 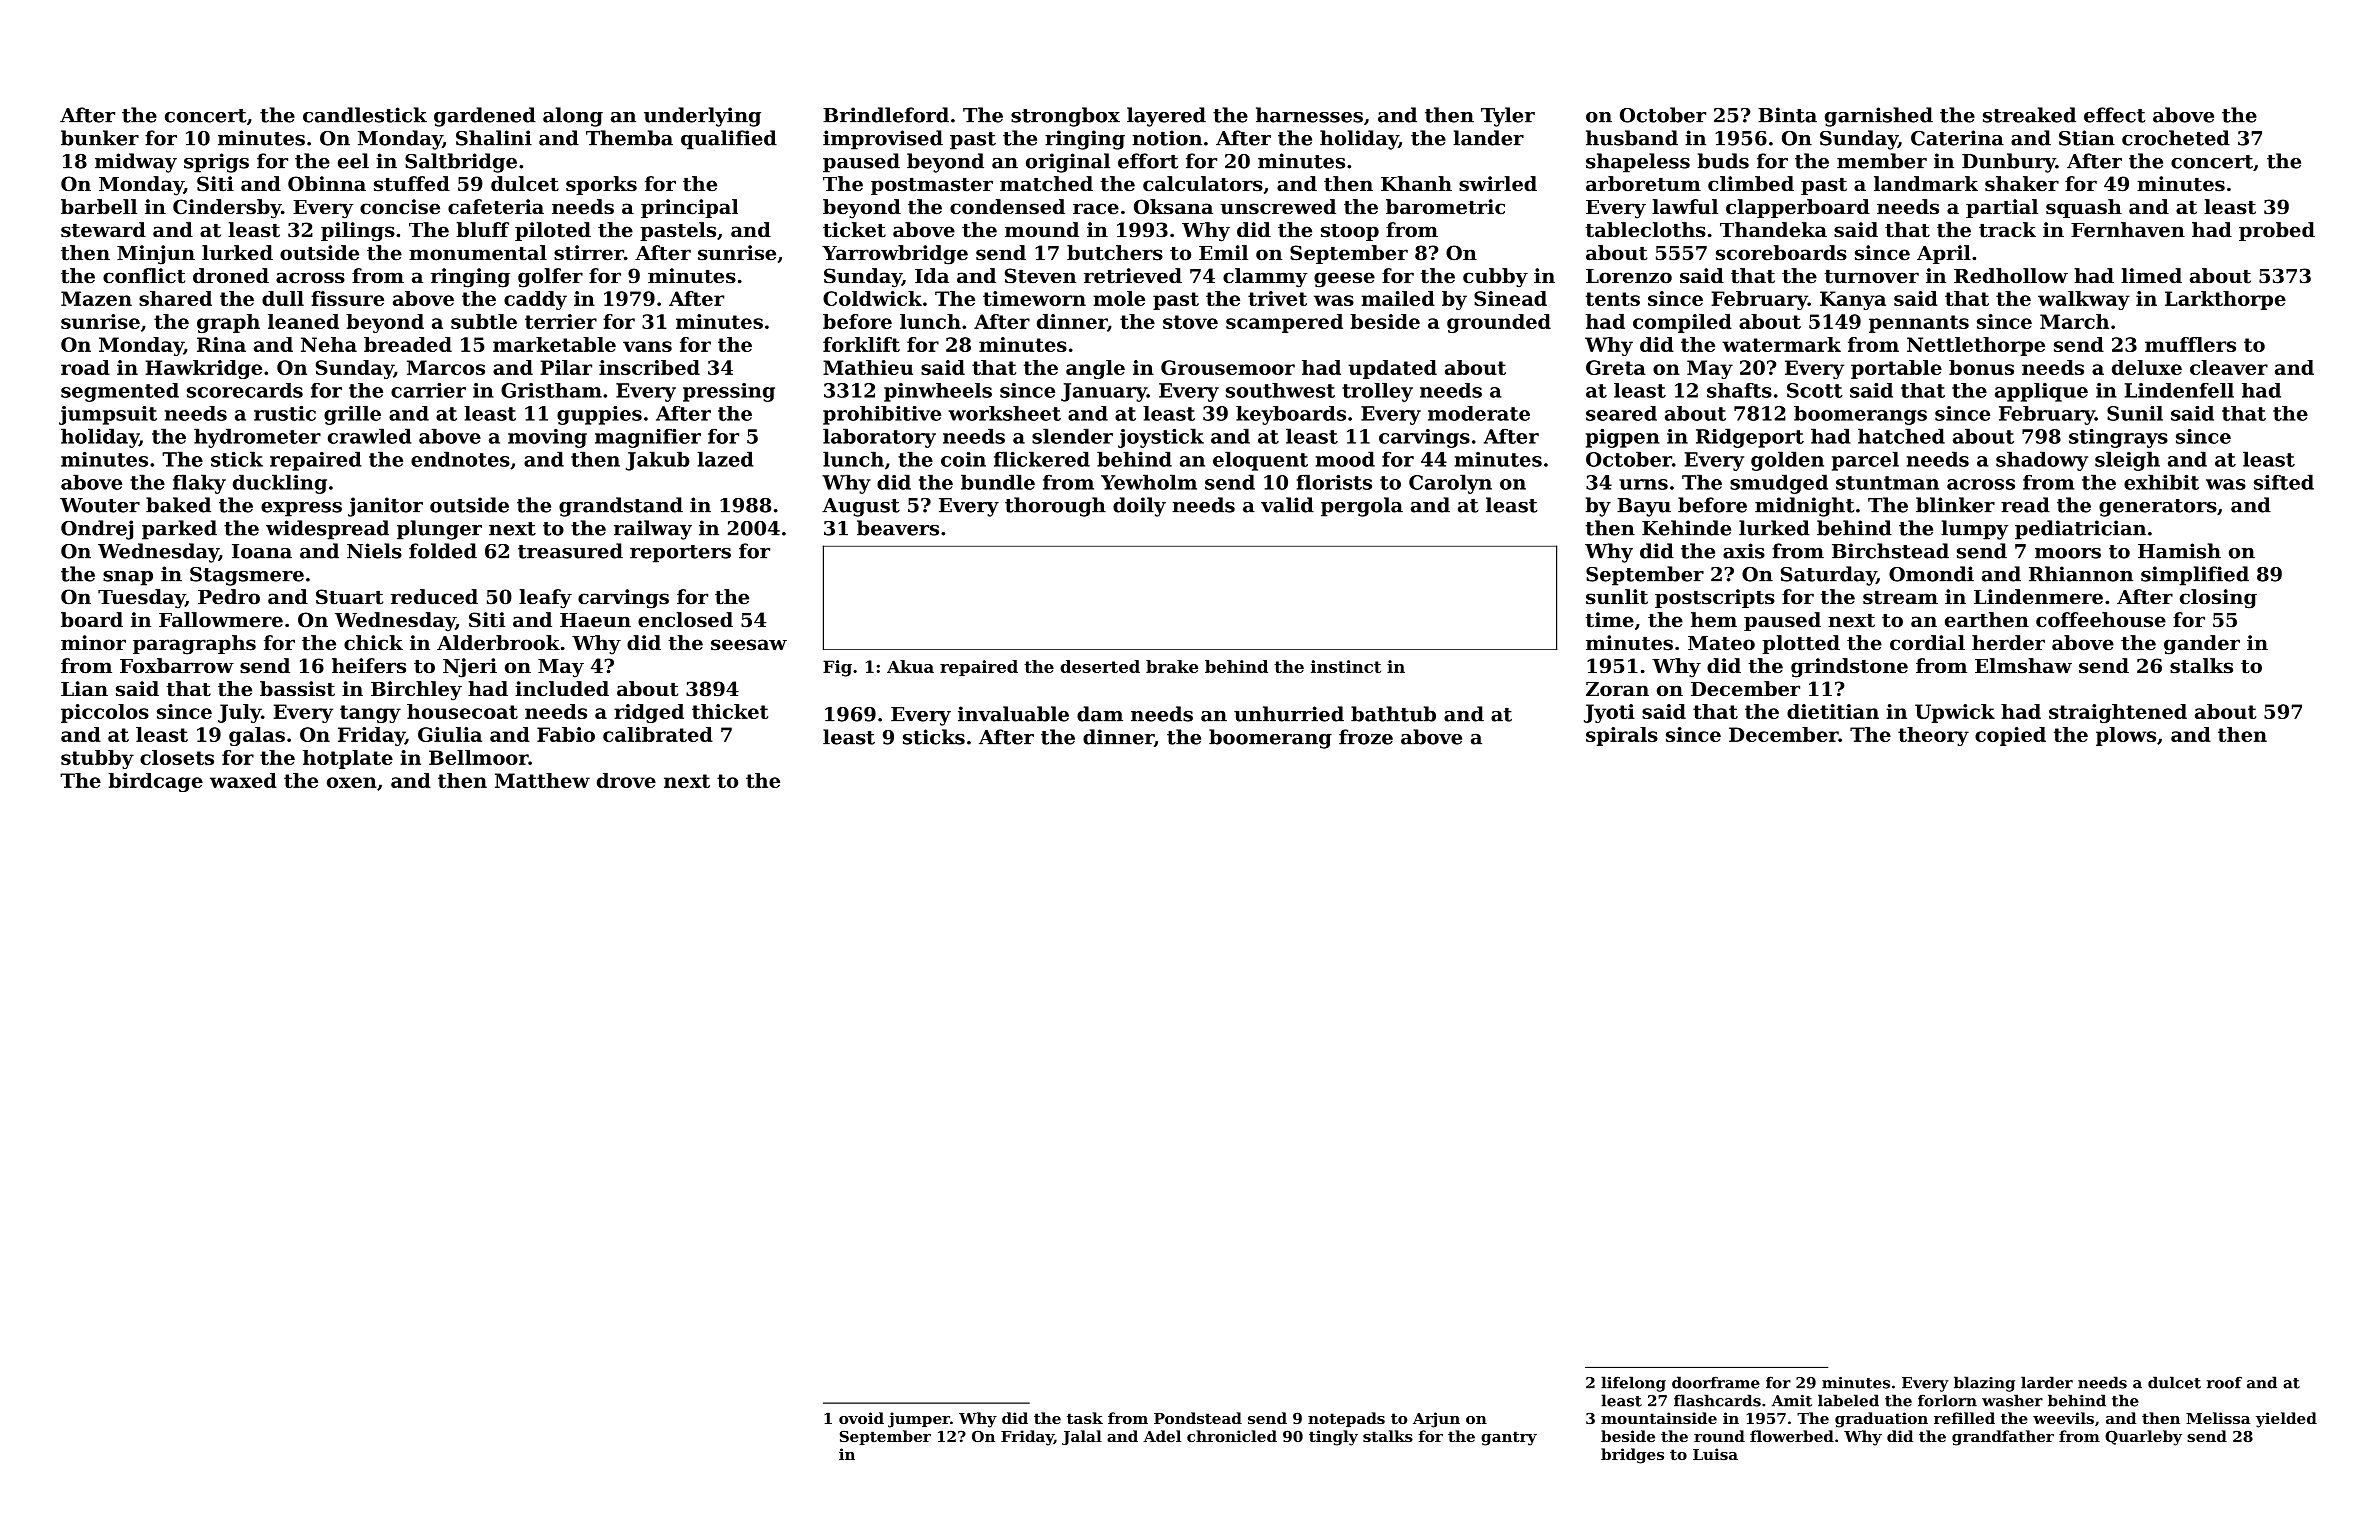 What do you see at coordinates (100, 505) in the screenshot?
I see `Wouter` at bounding box center [100, 505].
